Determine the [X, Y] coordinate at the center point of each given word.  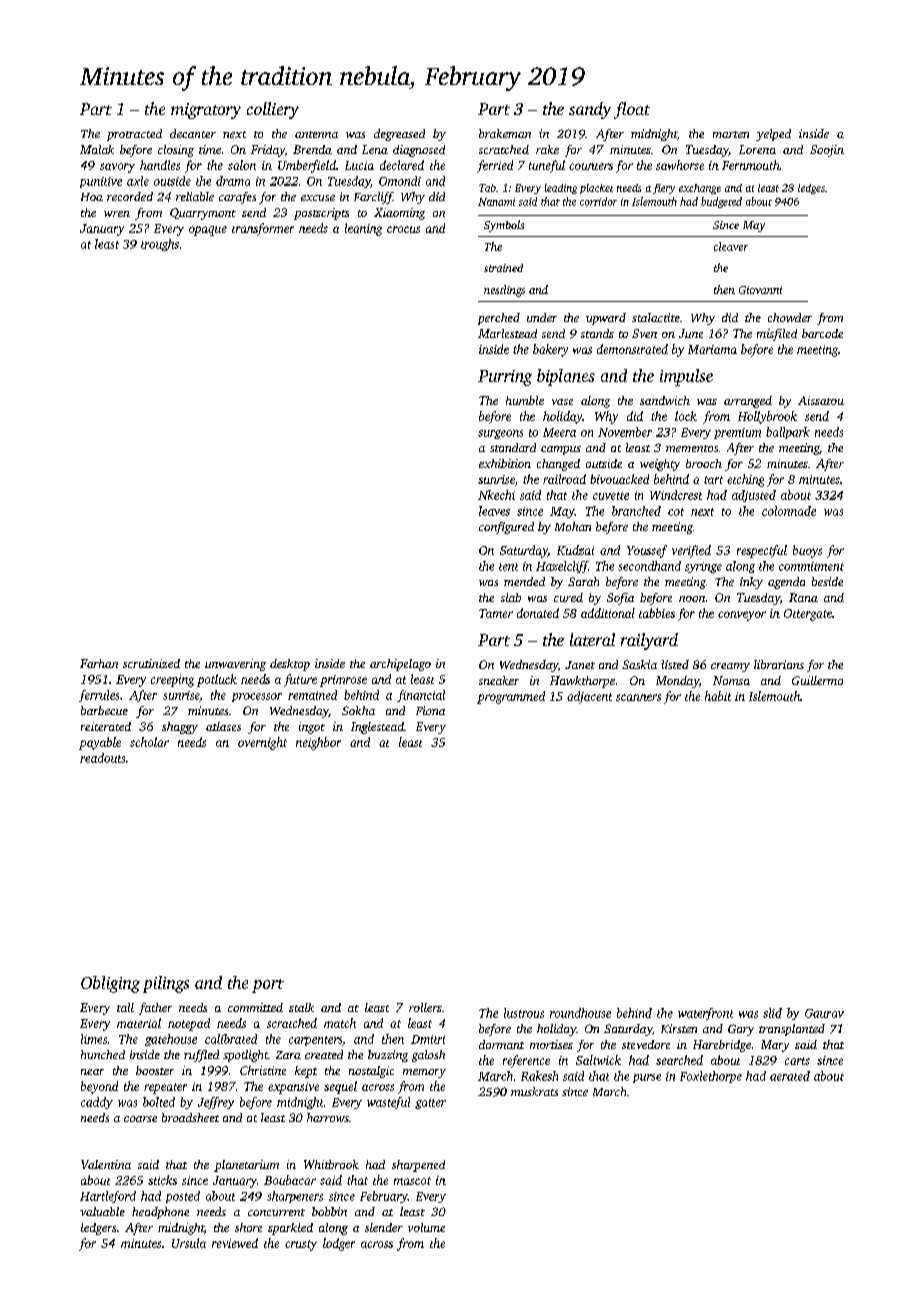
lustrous [524, 1013]
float [632, 110]
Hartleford [108, 1197]
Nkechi [496, 495]
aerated [790, 1076]
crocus [403, 229]
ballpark [788, 433]
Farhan [99, 663]
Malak [97, 149]
